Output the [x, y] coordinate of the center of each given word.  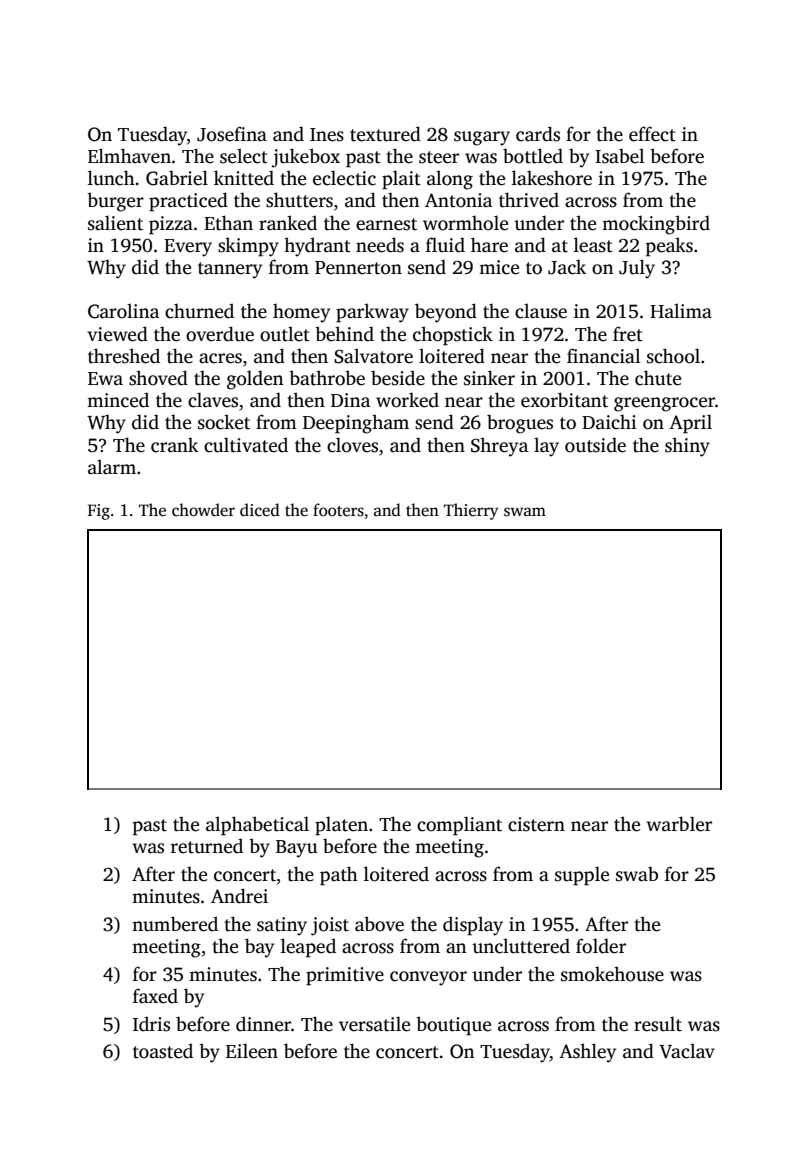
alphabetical [257, 826]
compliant [459, 826]
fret [628, 334]
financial [604, 356]
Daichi [609, 422]
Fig [99, 512]
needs [380, 245]
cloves [352, 445]
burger [115, 202]
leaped [308, 948]
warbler [679, 824]
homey [301, 313]
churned [199, 311]
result [658, 1024]
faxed [155, 996]
